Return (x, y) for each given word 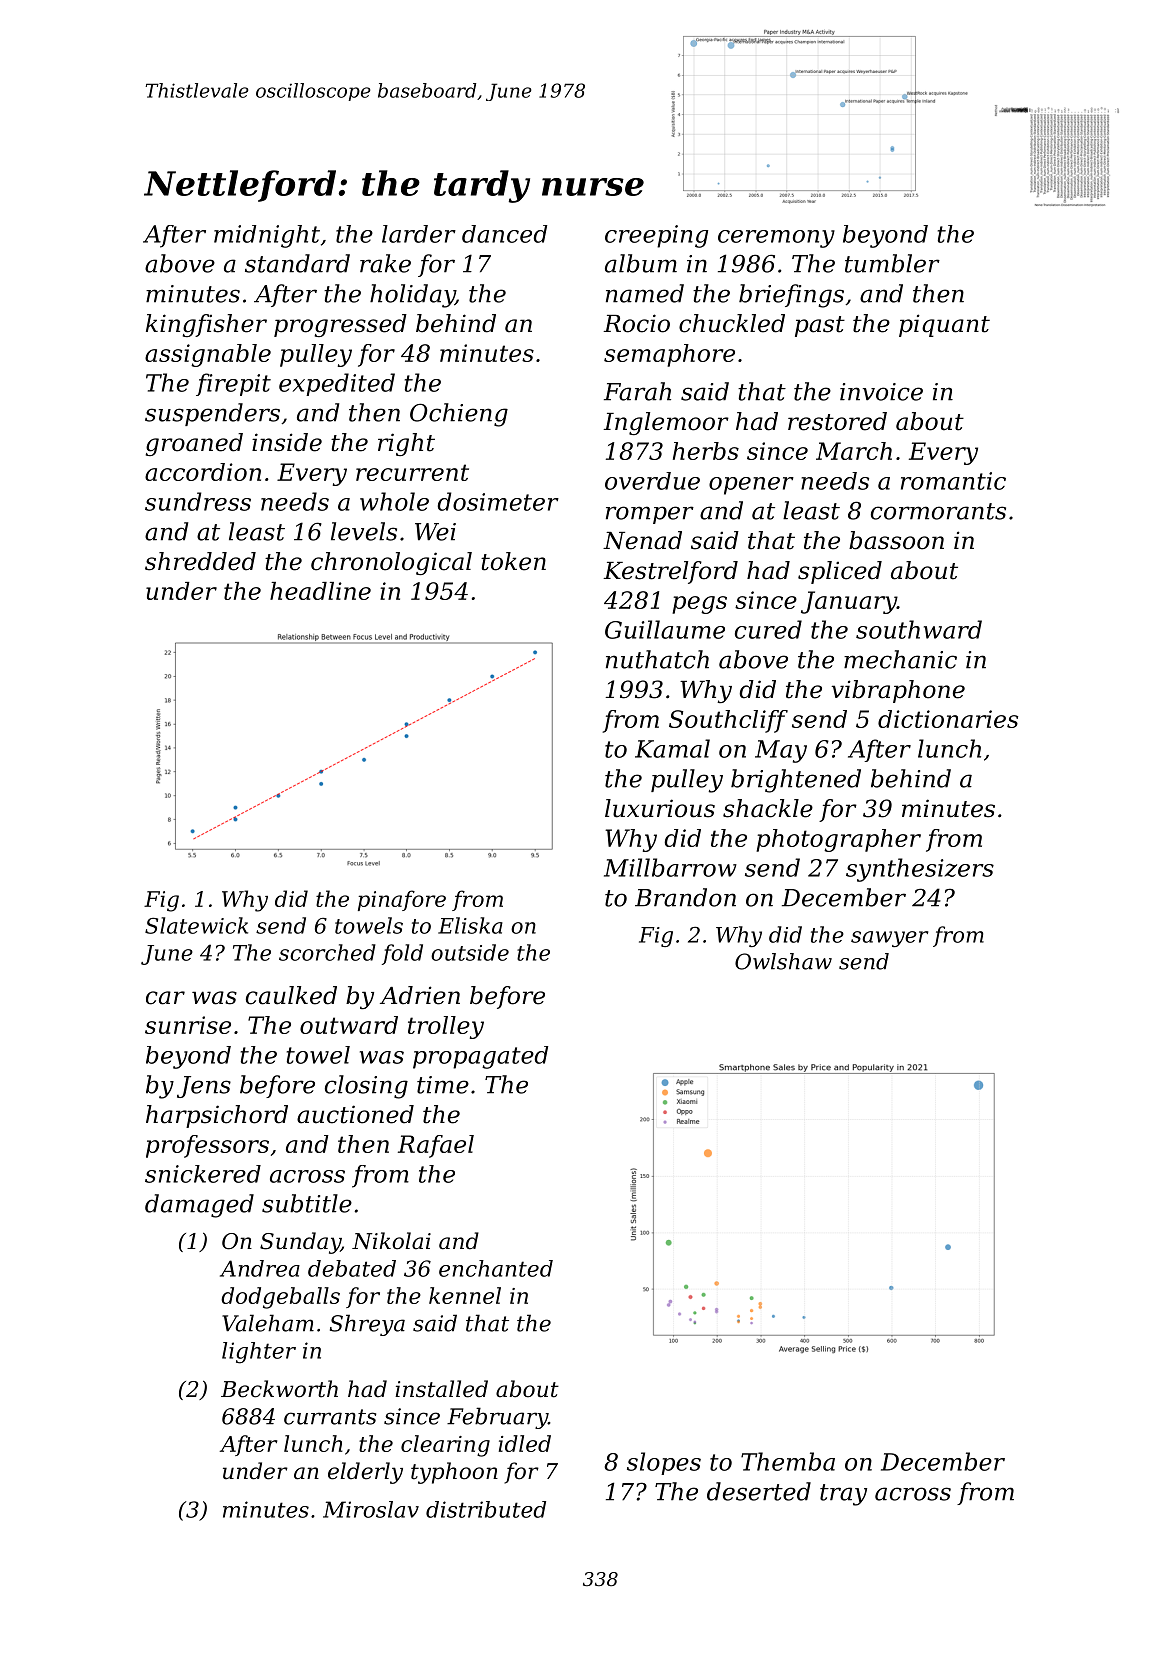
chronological (391, 563)
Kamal (672, 748)
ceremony (776, 239)
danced (504, 234)
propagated (480, 1057)
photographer (838, 840)
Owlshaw (783, 961)
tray (843, 1495)
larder (419, 234)
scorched (327, 952)
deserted (759, 1491)
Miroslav (371, 1509)
